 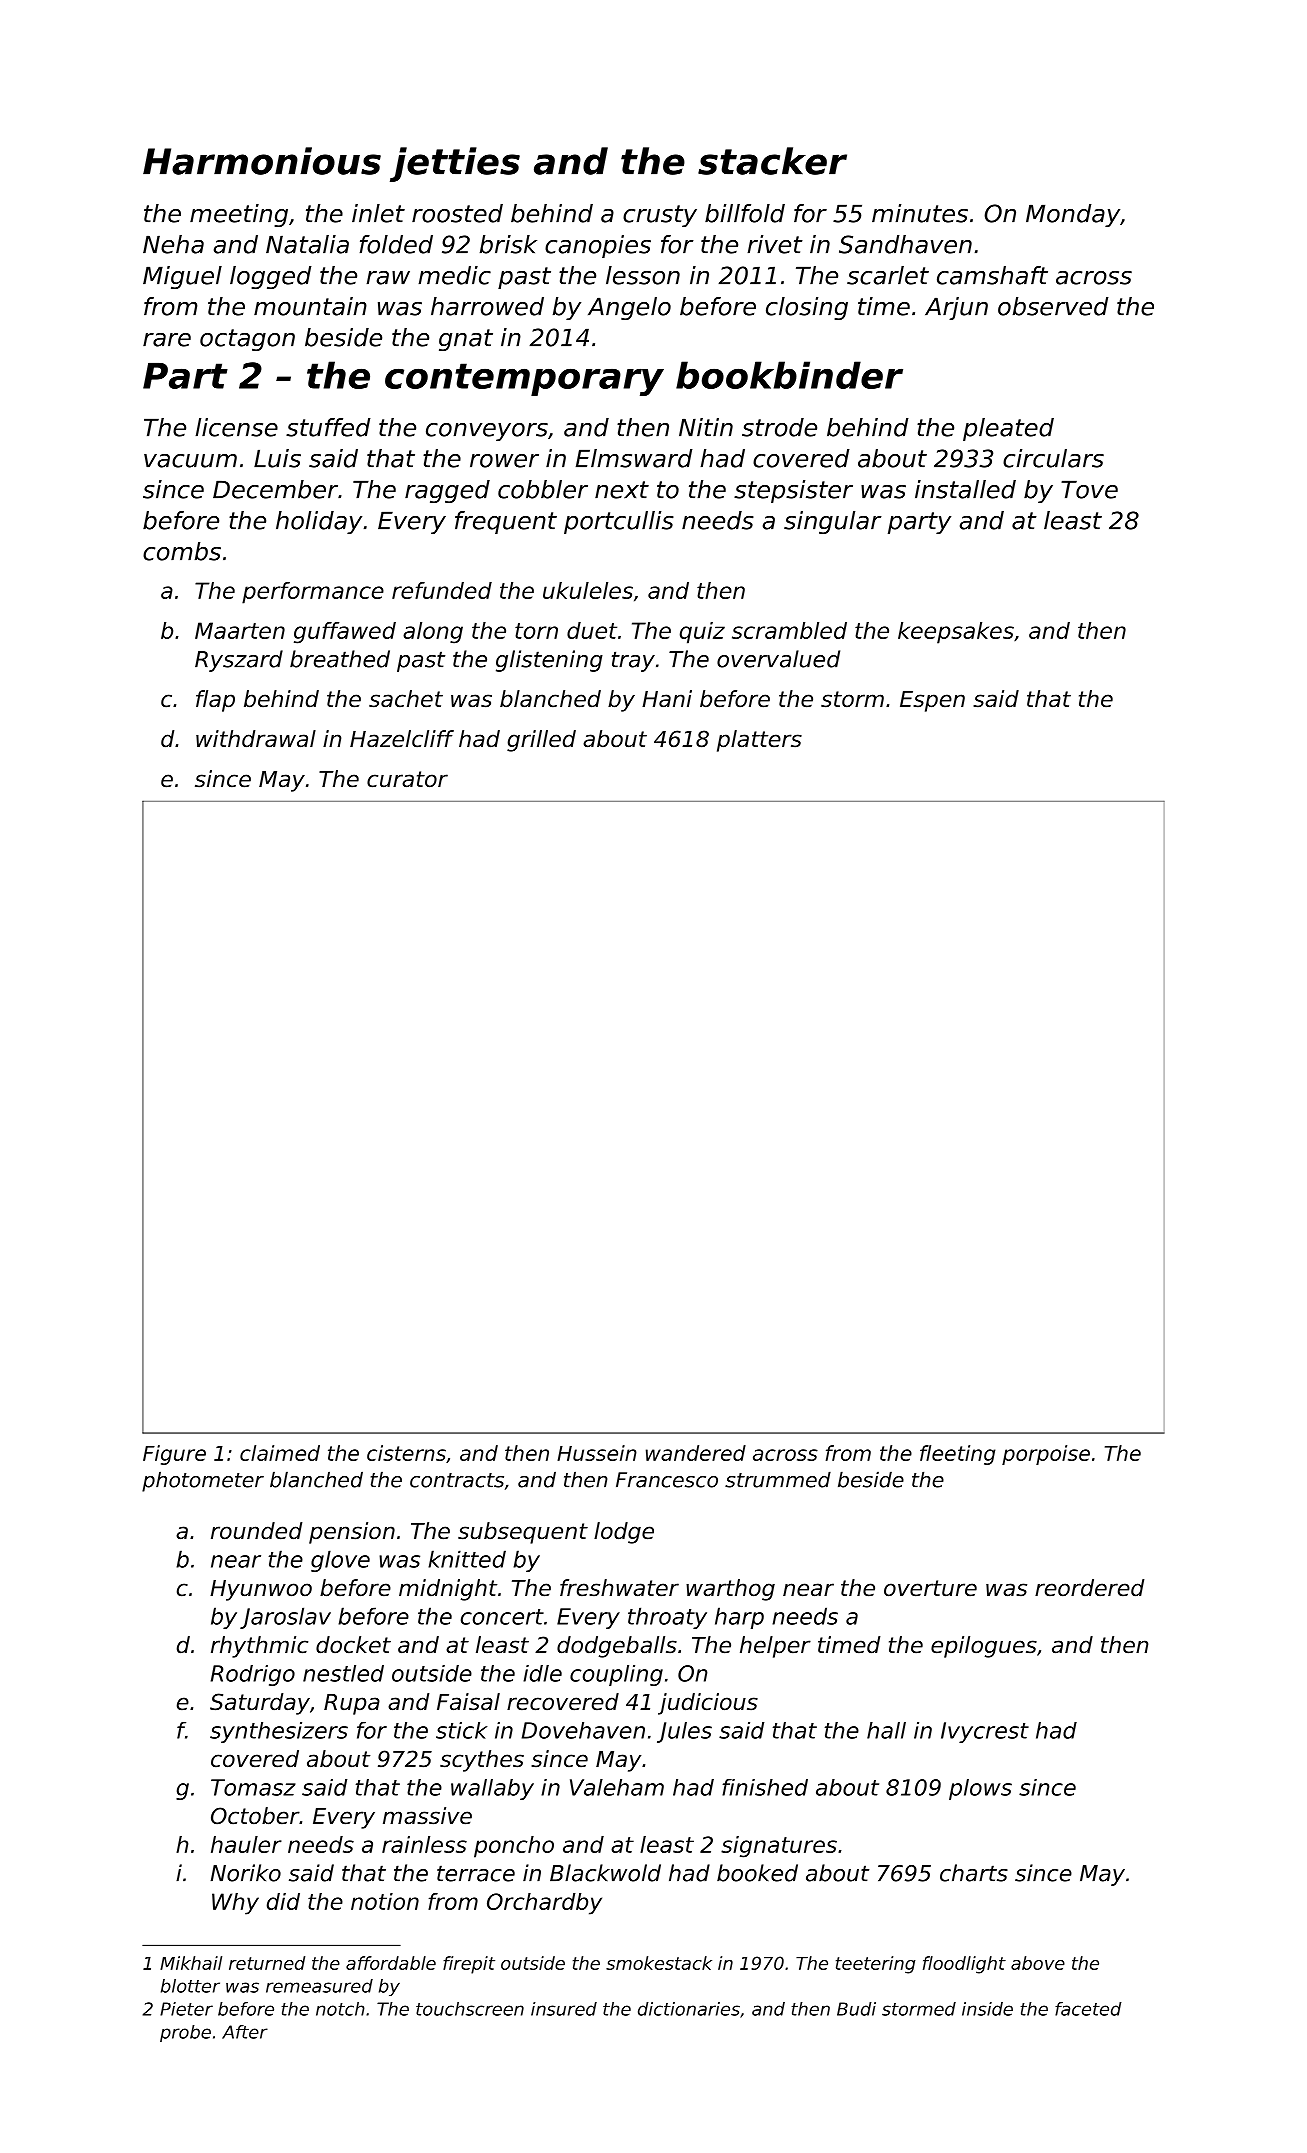 What do you see at coordinates (454, 275) in the screenshot?
I see `medic` at bounding box center [454, 275].
